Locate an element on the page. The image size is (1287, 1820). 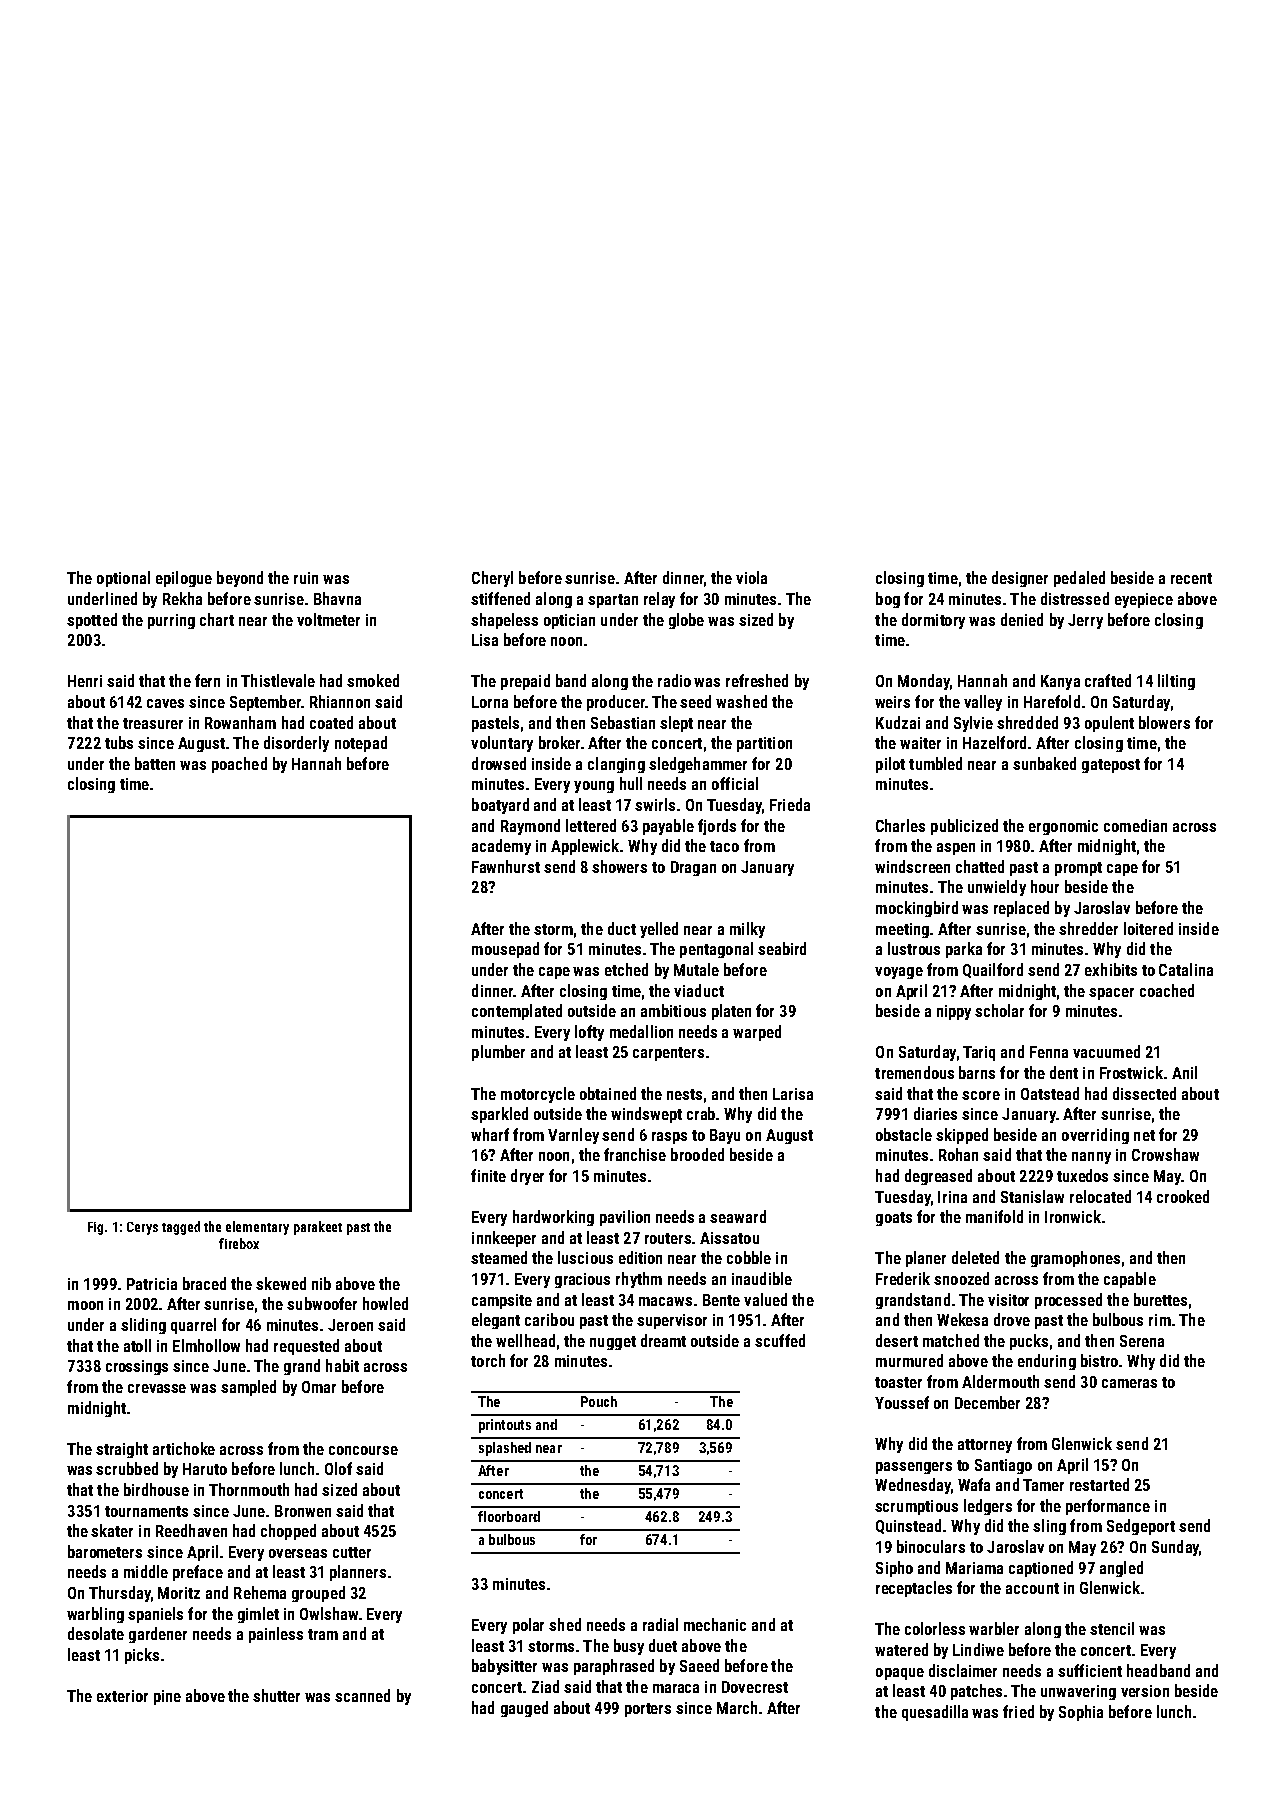
optician is located at coordinates (569, 621).
